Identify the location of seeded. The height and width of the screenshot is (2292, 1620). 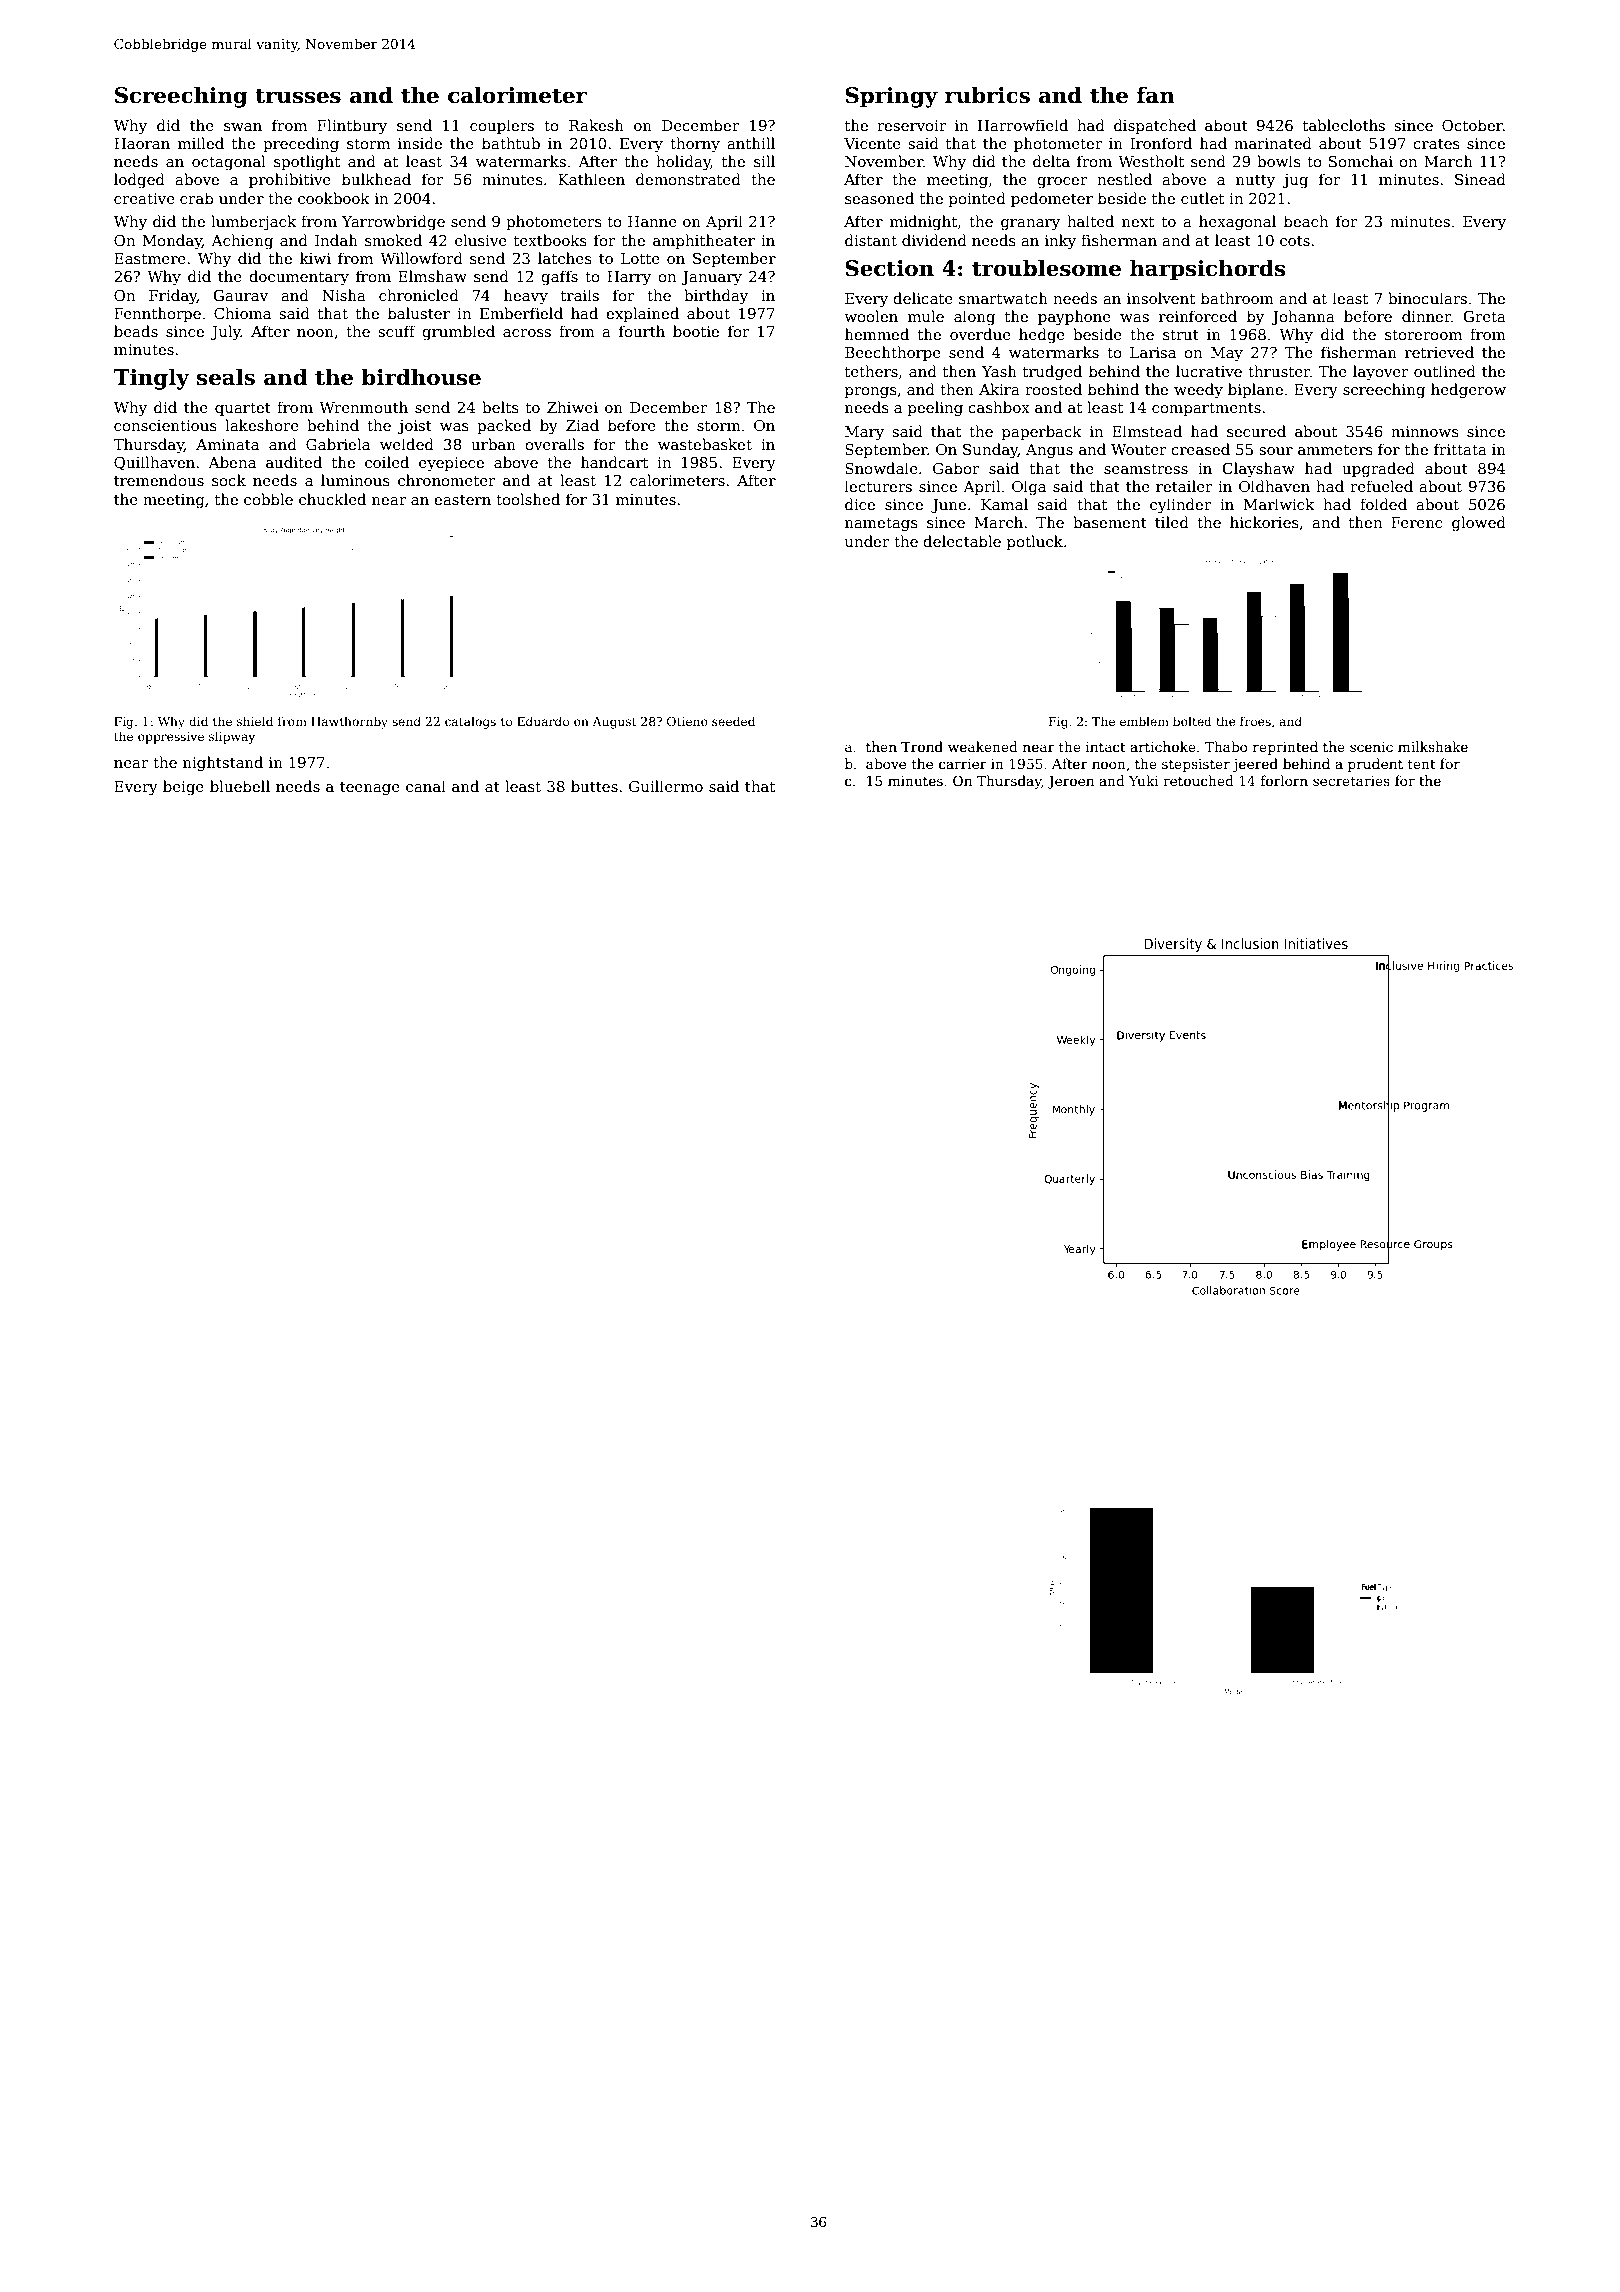
(733, 721).
